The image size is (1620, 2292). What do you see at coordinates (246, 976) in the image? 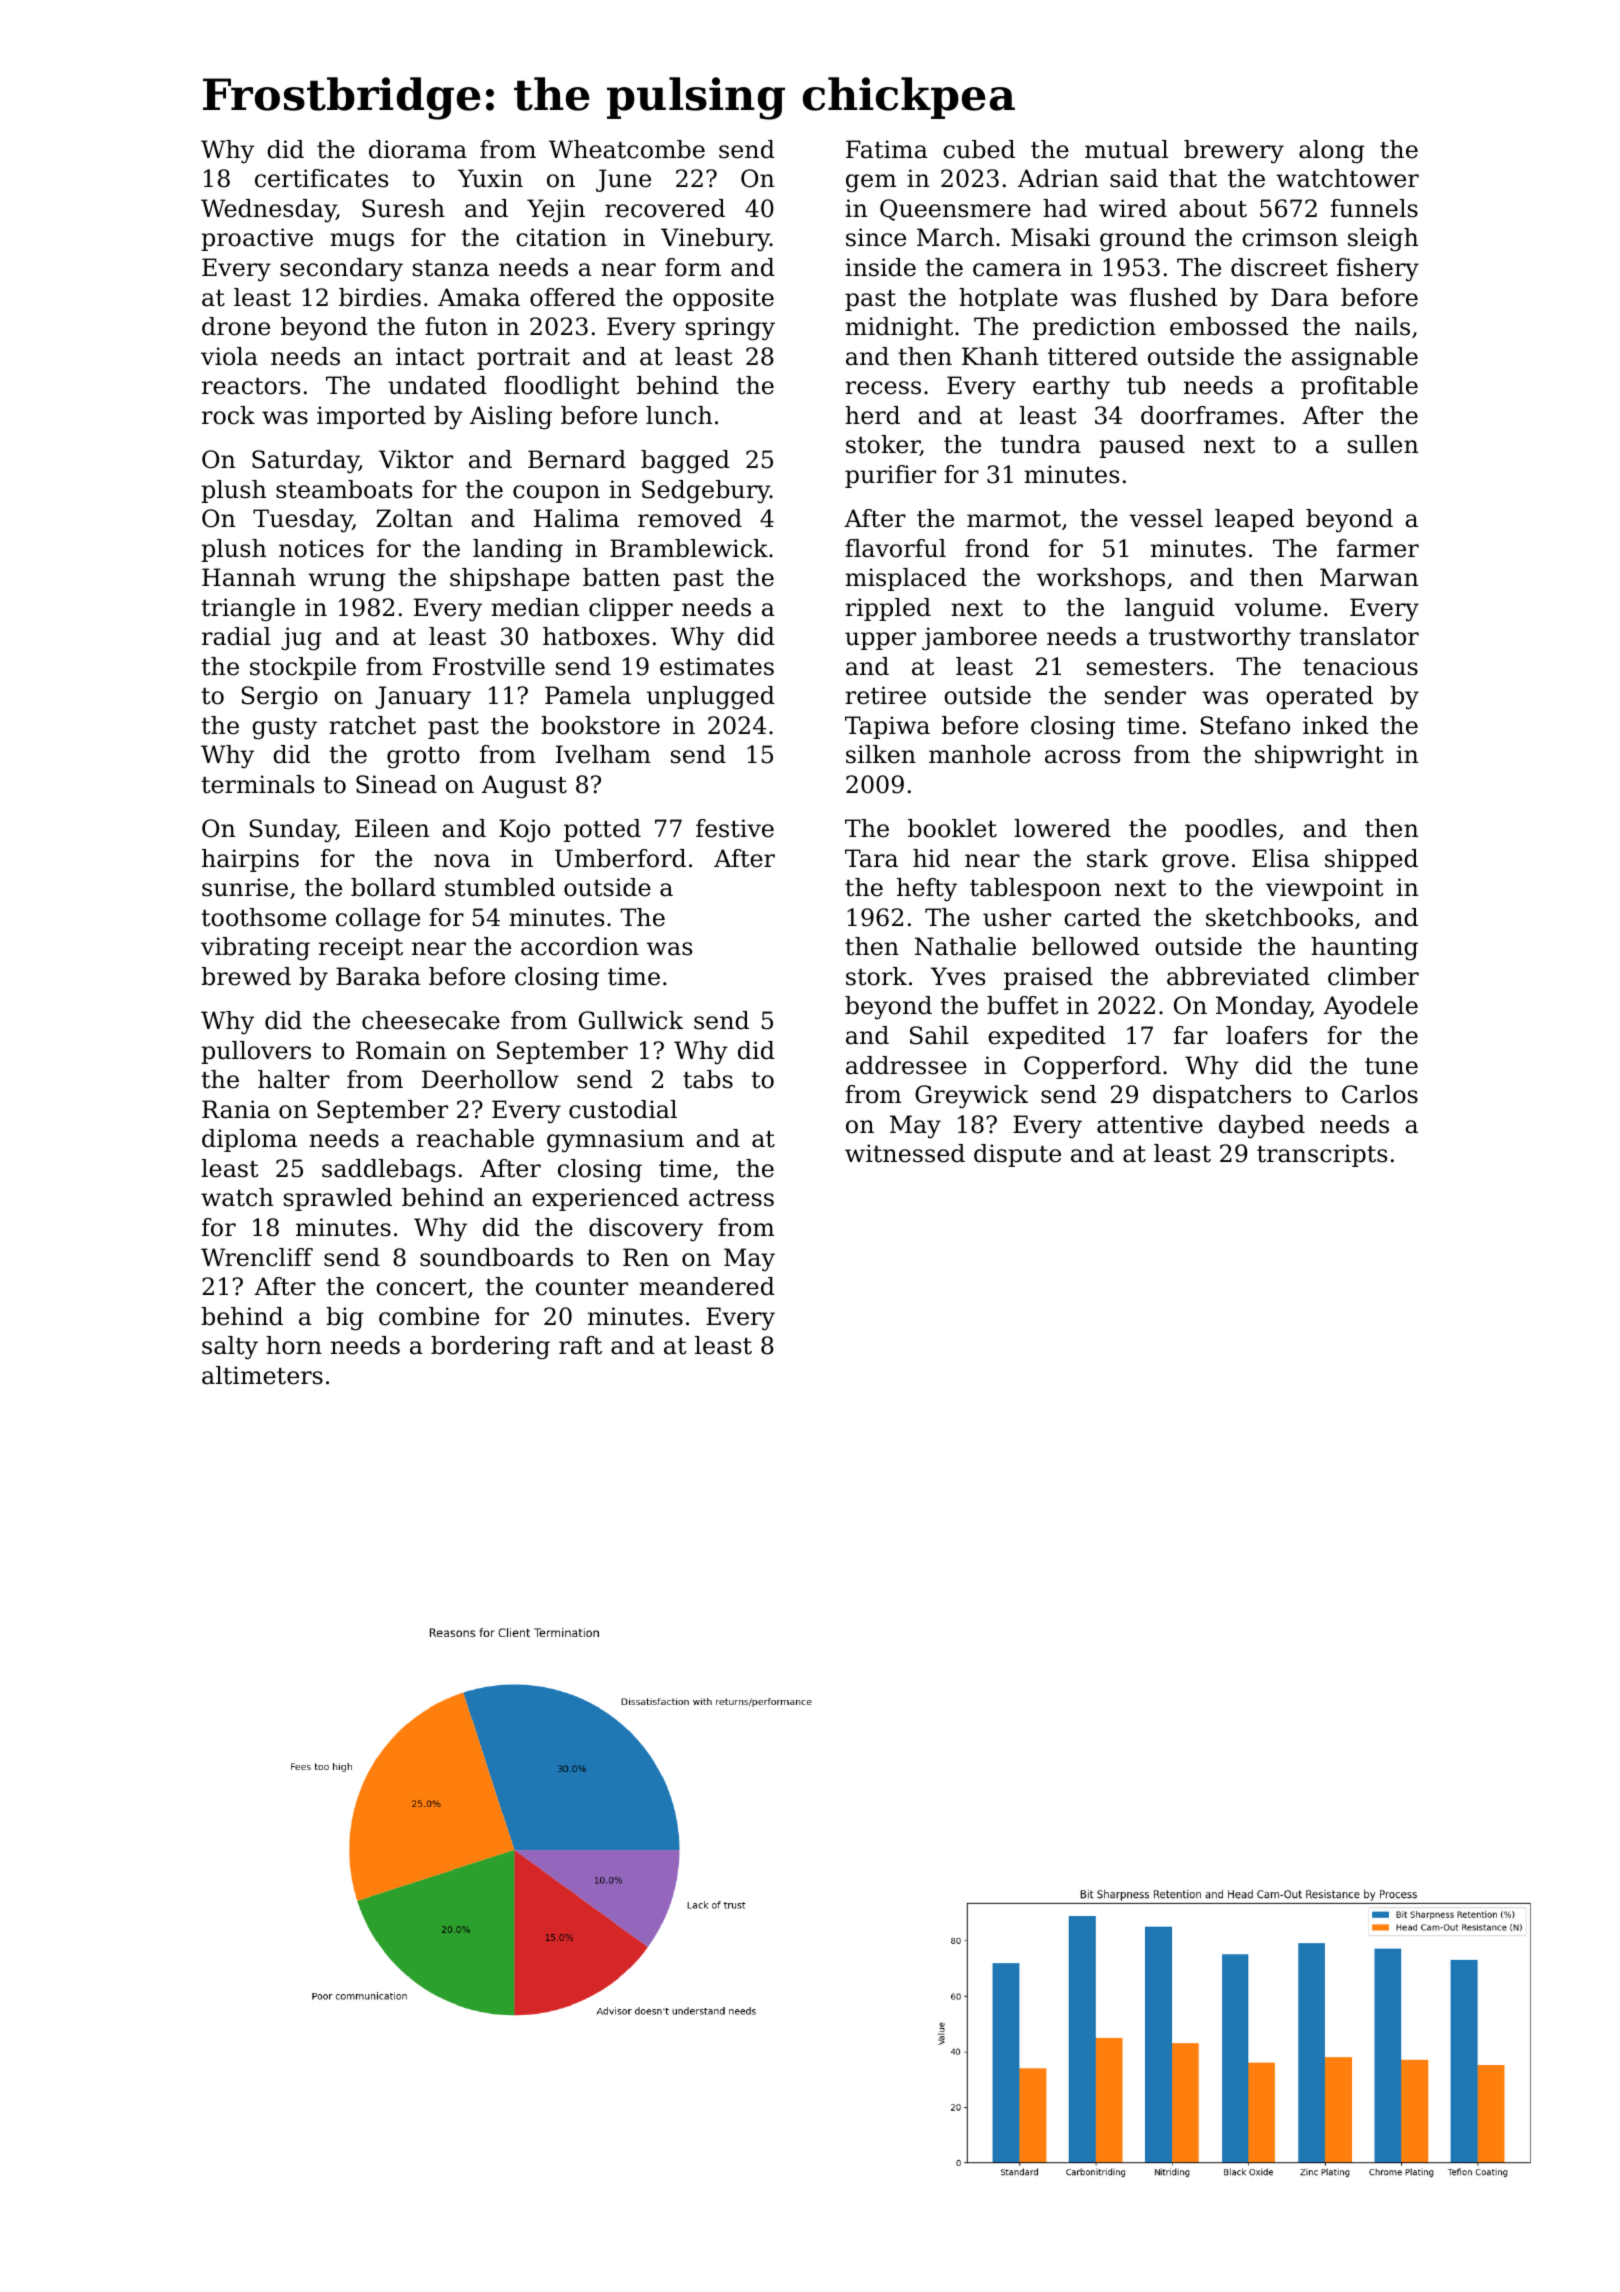
I see `brewed` at bounding box center [246, 976].
